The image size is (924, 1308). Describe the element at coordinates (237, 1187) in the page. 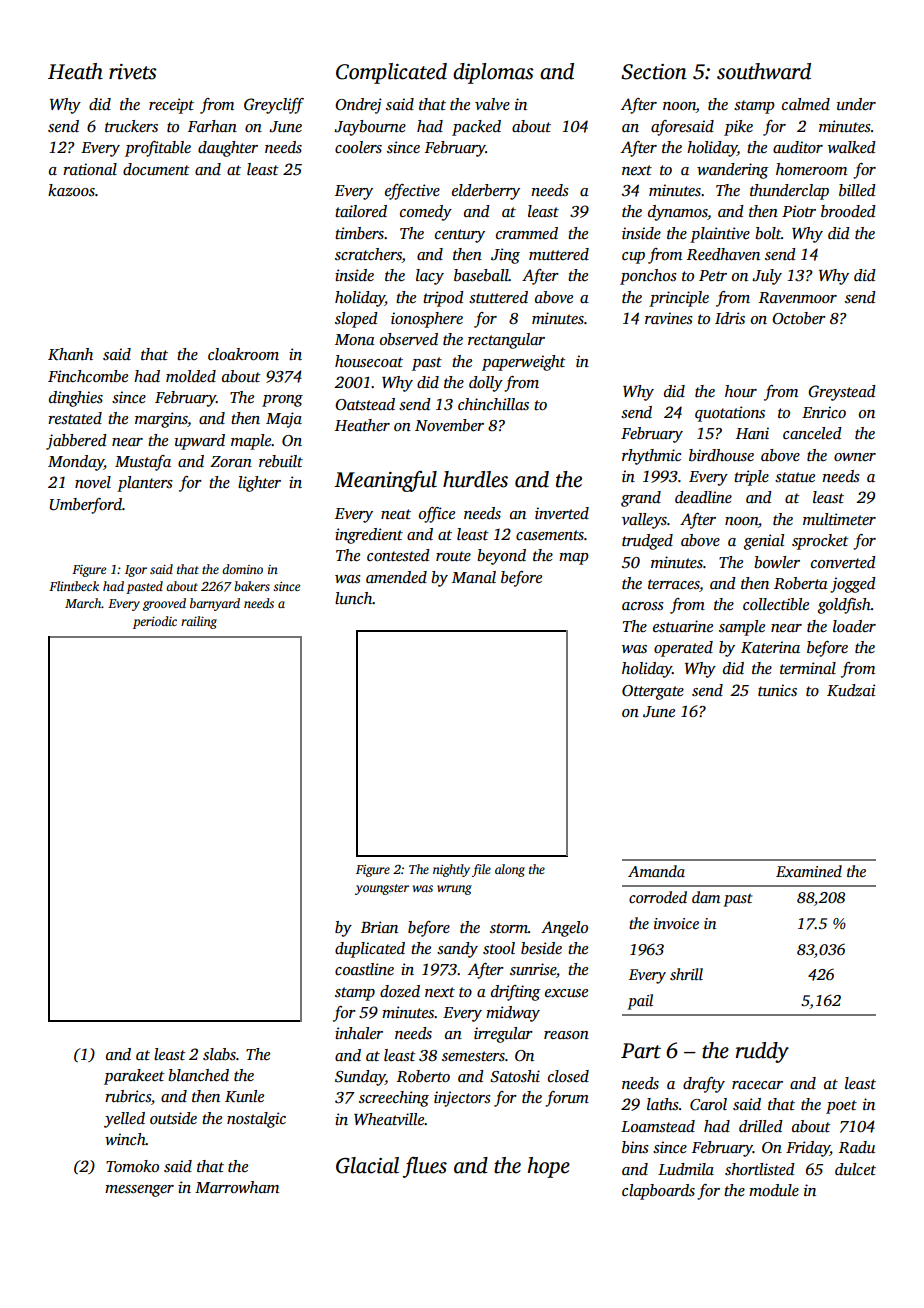

I see `Marrowham` at that location.
